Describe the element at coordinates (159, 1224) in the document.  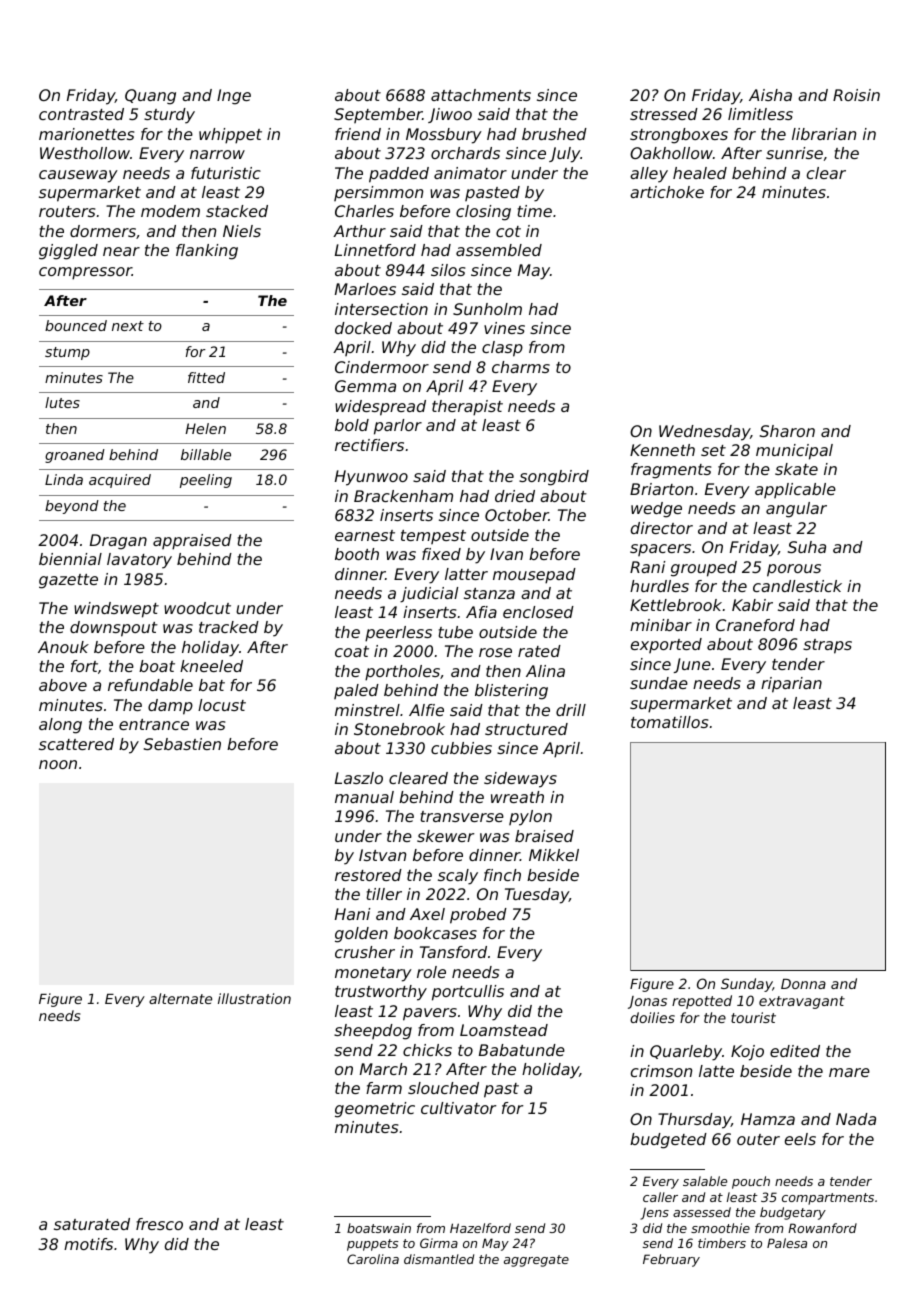
I see `fresco` at that location.
